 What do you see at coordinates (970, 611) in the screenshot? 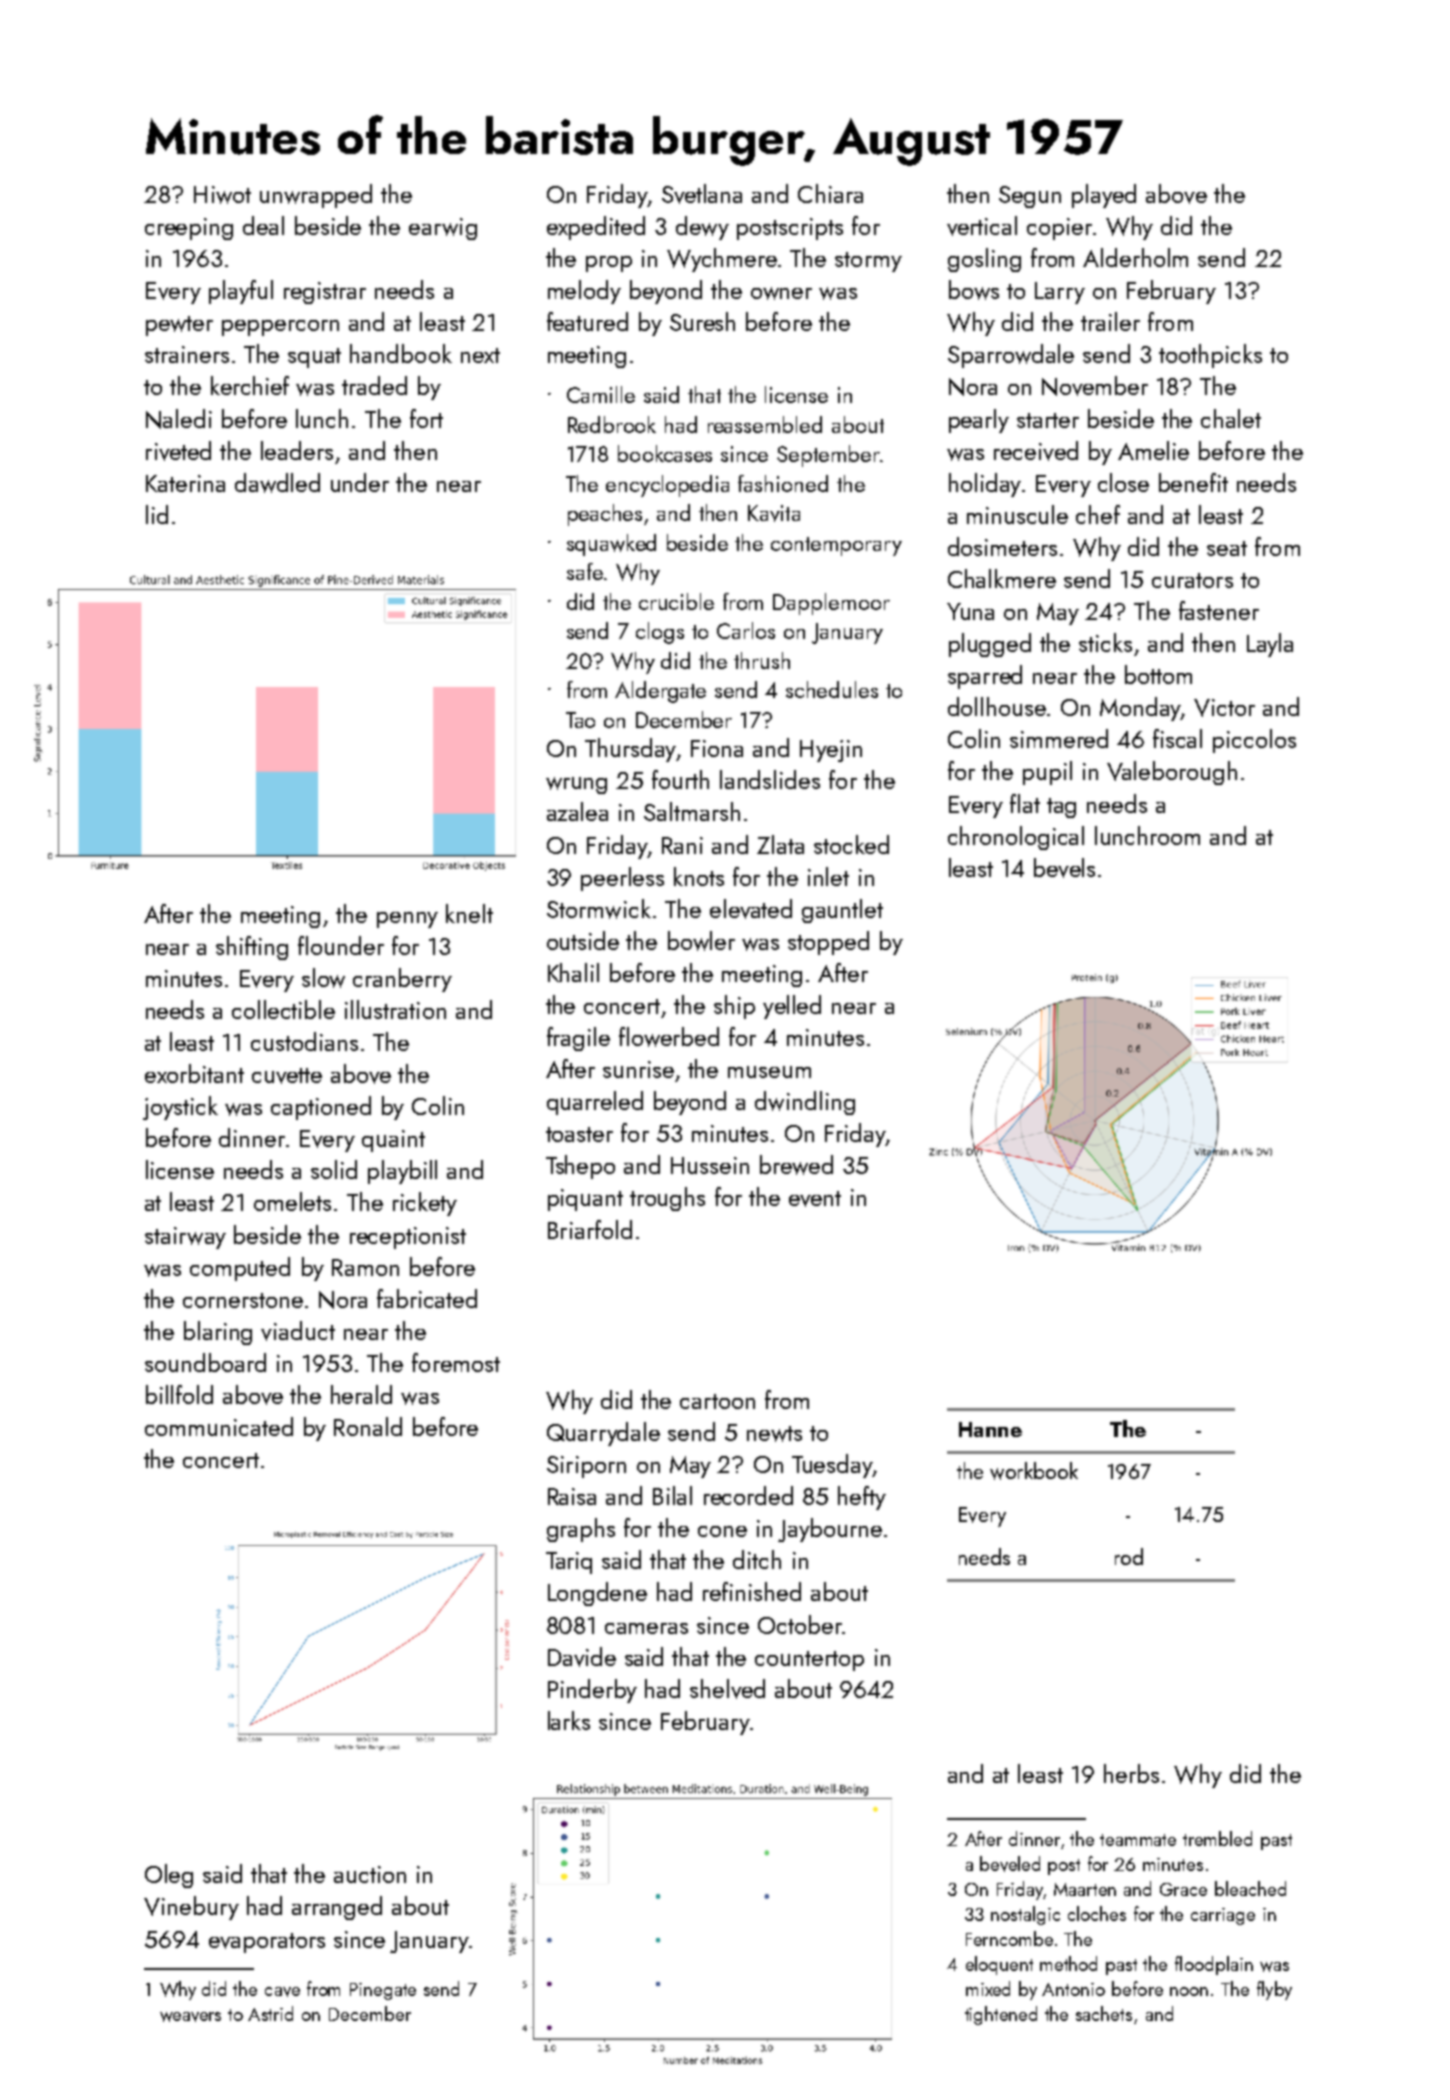
I see `Yuna` at bounding box center [970, 611].
